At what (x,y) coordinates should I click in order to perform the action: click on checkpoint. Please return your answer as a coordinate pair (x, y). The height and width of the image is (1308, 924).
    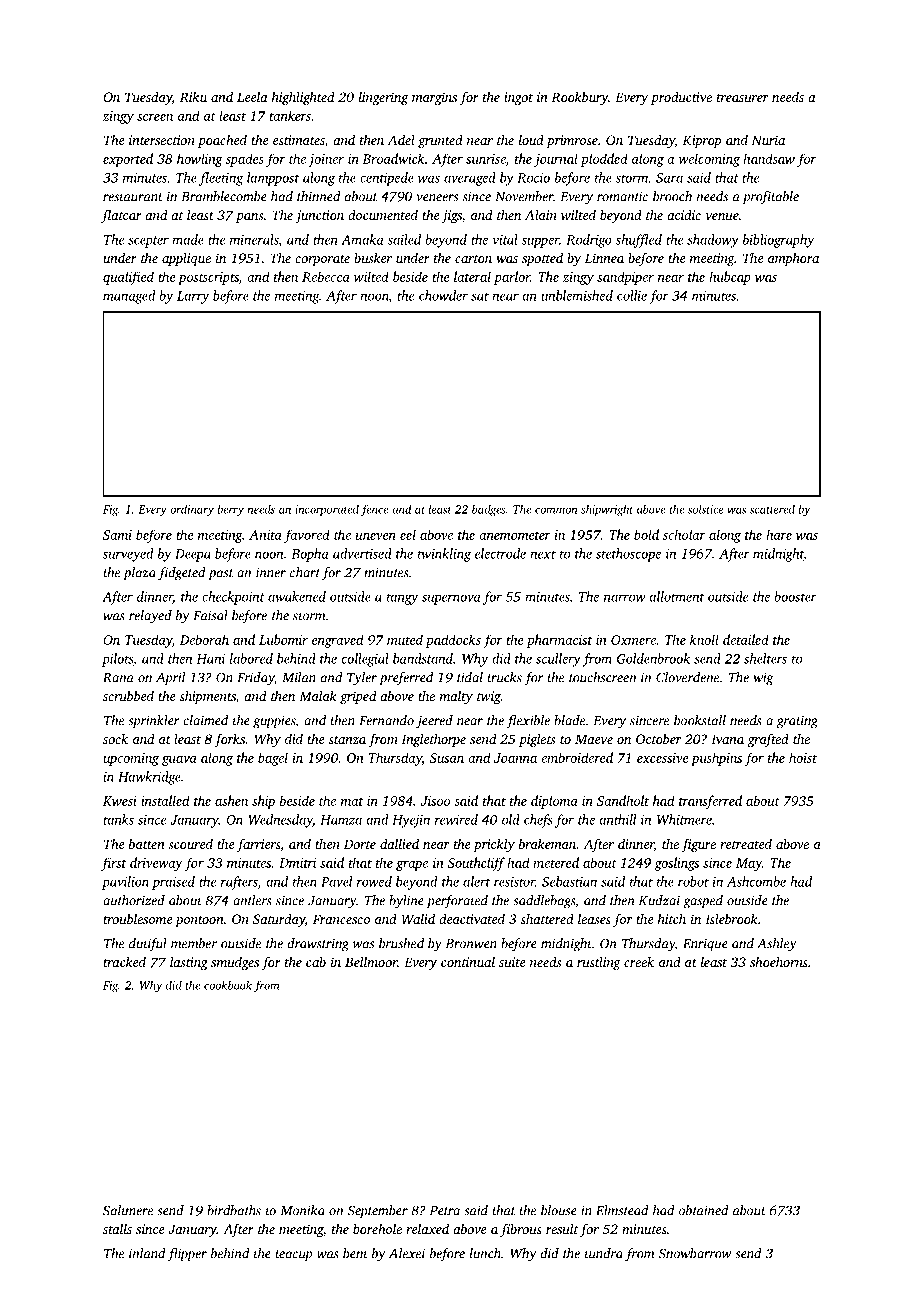
    Looking at the image, I should click on (233, 598).
